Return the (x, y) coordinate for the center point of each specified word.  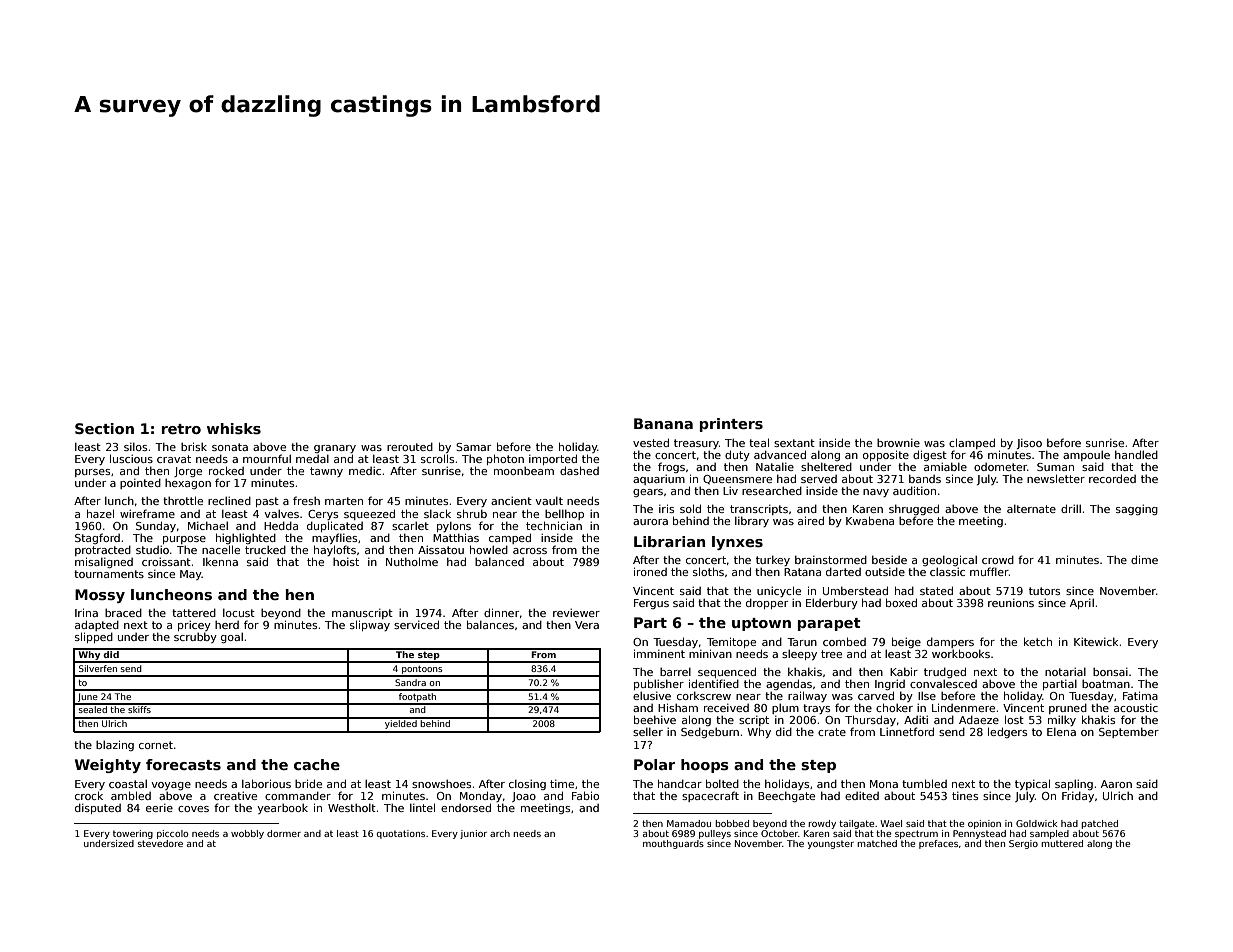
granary (335, 449)
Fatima (1140, 695)
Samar (473, 447)
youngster (830, 844)
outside (885, 571)
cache (317, 764)
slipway (370, 625)
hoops (705, 766)
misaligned (104, 562)
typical (1032, 784)
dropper (767, 603)
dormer (284, 833)
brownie (898, 443)
